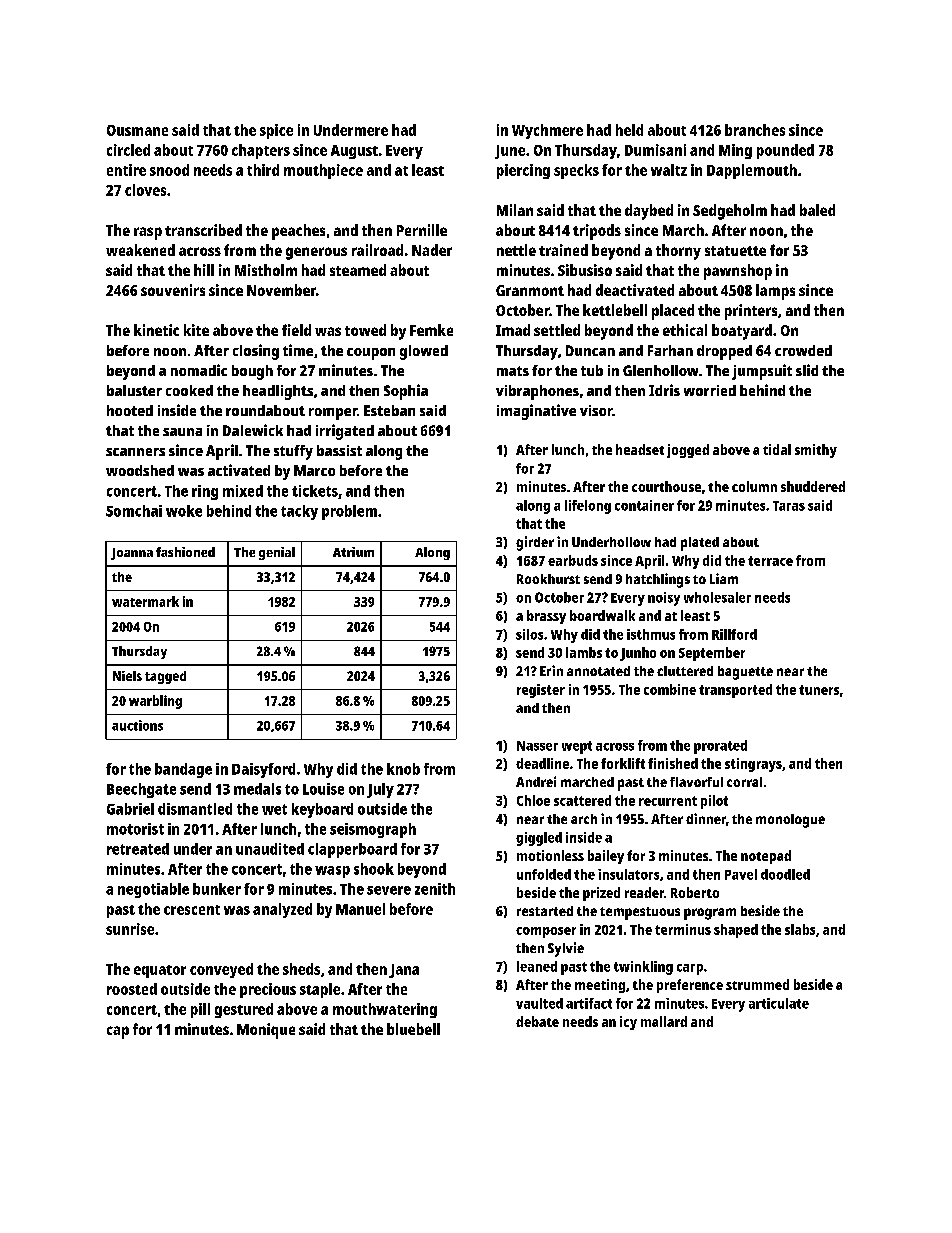 The height and width of the document is (1233, 952). What do you see at coordinates (274, 809) in the document?
I see `wet` at bounding box center [274, 809].
